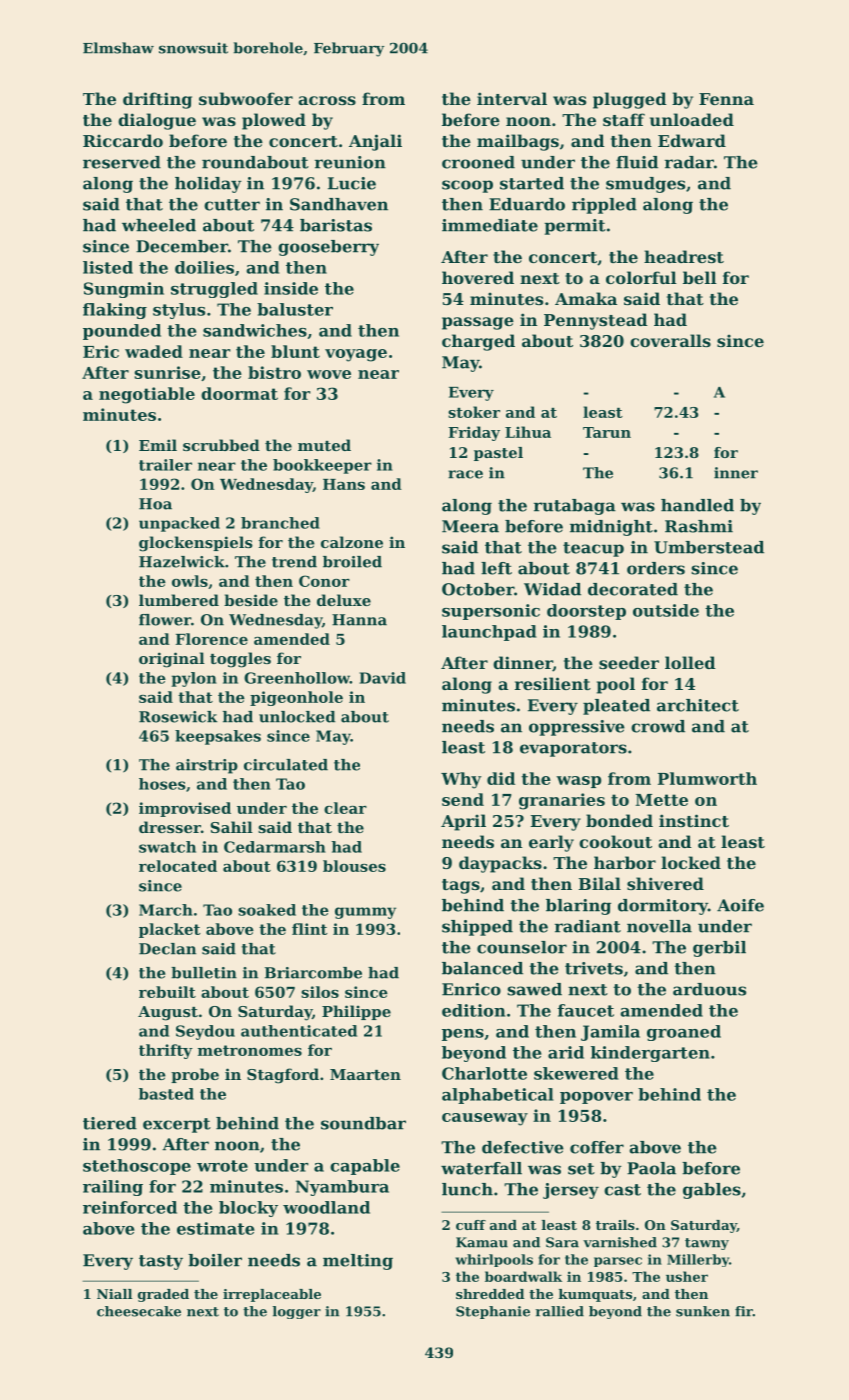 This page has height=1400, width=849. I want to click on shipped, so click(477, 928).
